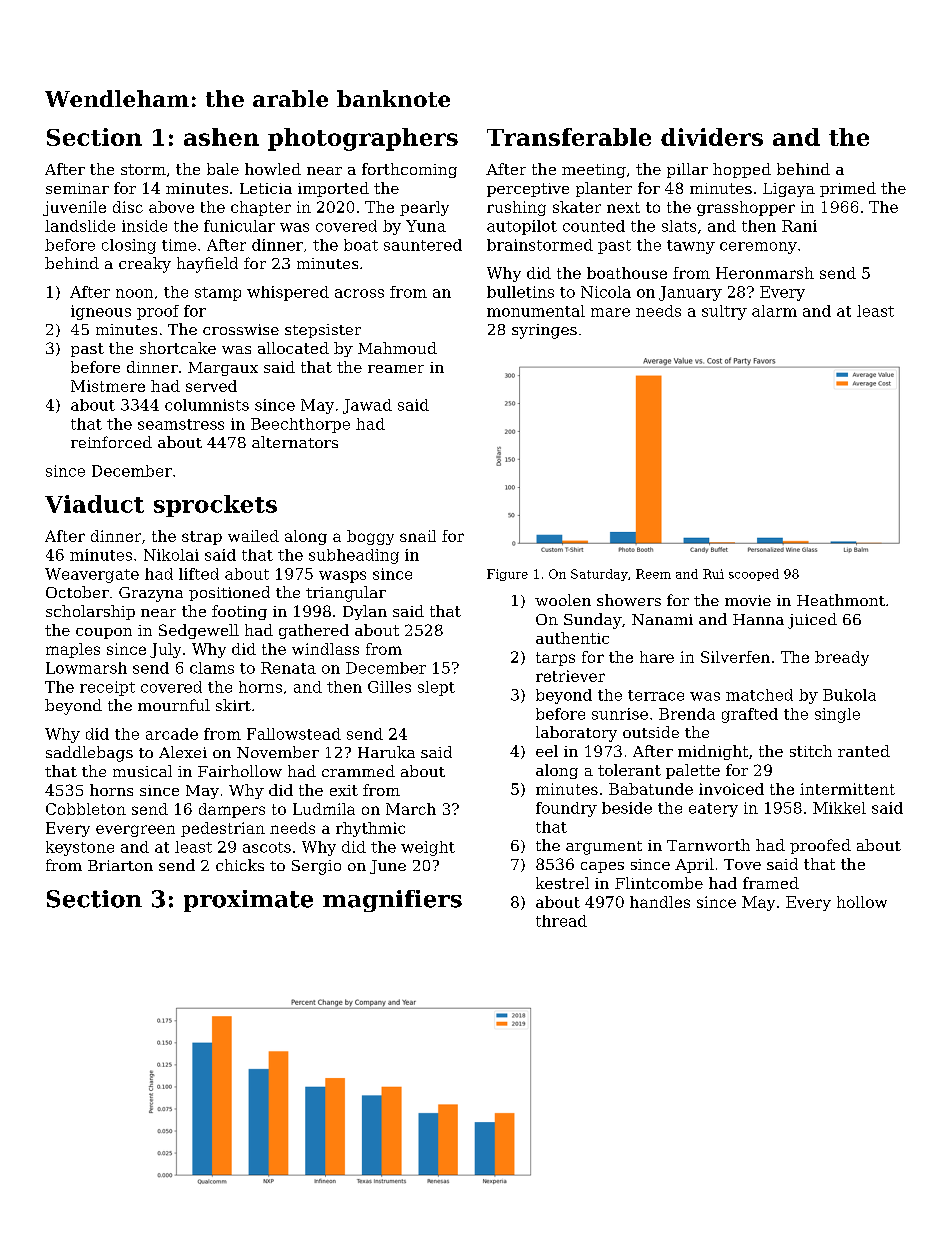 This document has width=952, height=1233. I want to click on monumental, so click(536, 311).
